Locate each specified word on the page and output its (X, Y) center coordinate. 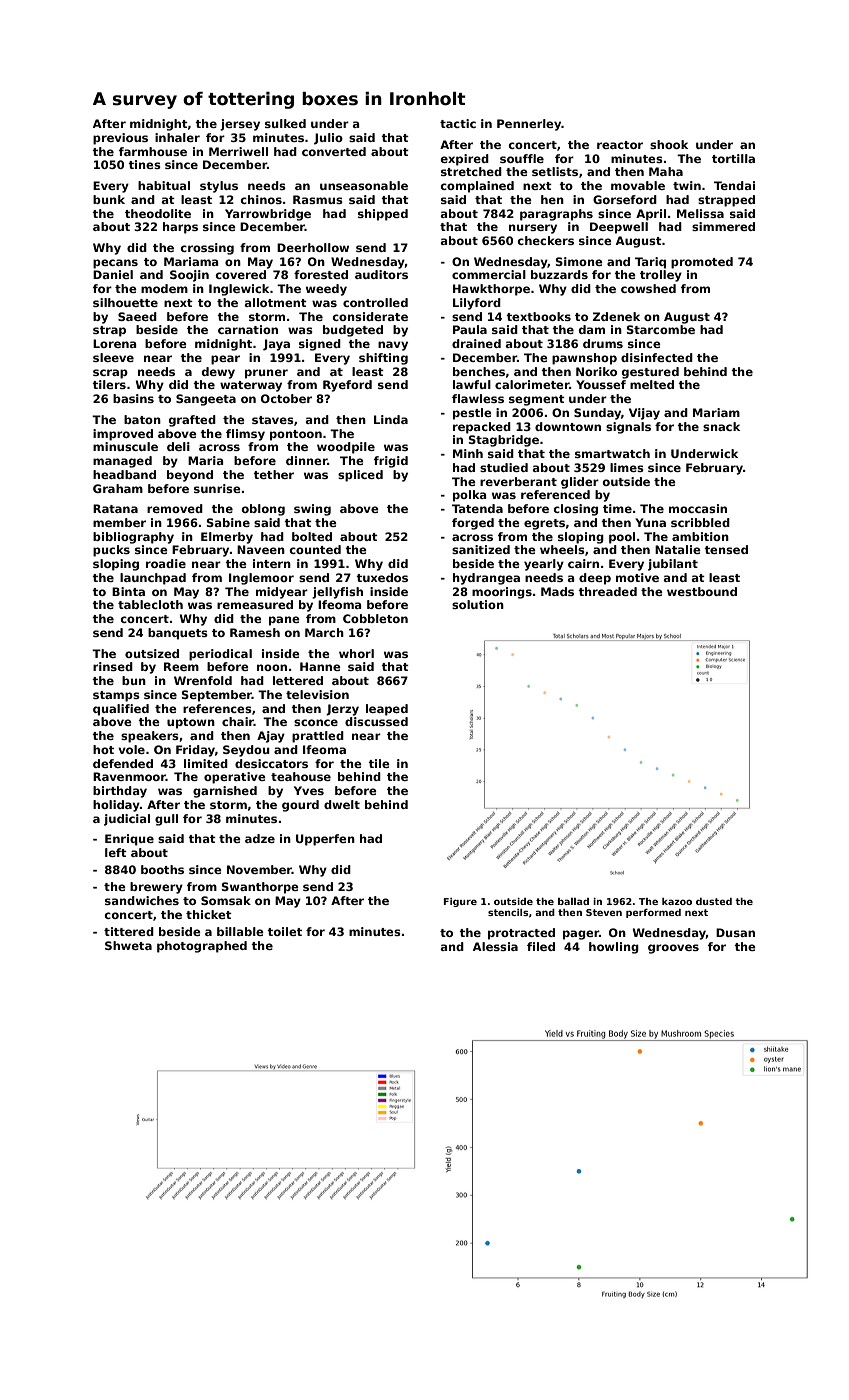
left (116, 852)
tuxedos (382, 577)
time (617, 508)
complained (477, 187)
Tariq (650, 263)
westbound (702, 591)
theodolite (158, 213)
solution (478, 604)
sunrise (217, 488)
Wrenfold (203, 680)
